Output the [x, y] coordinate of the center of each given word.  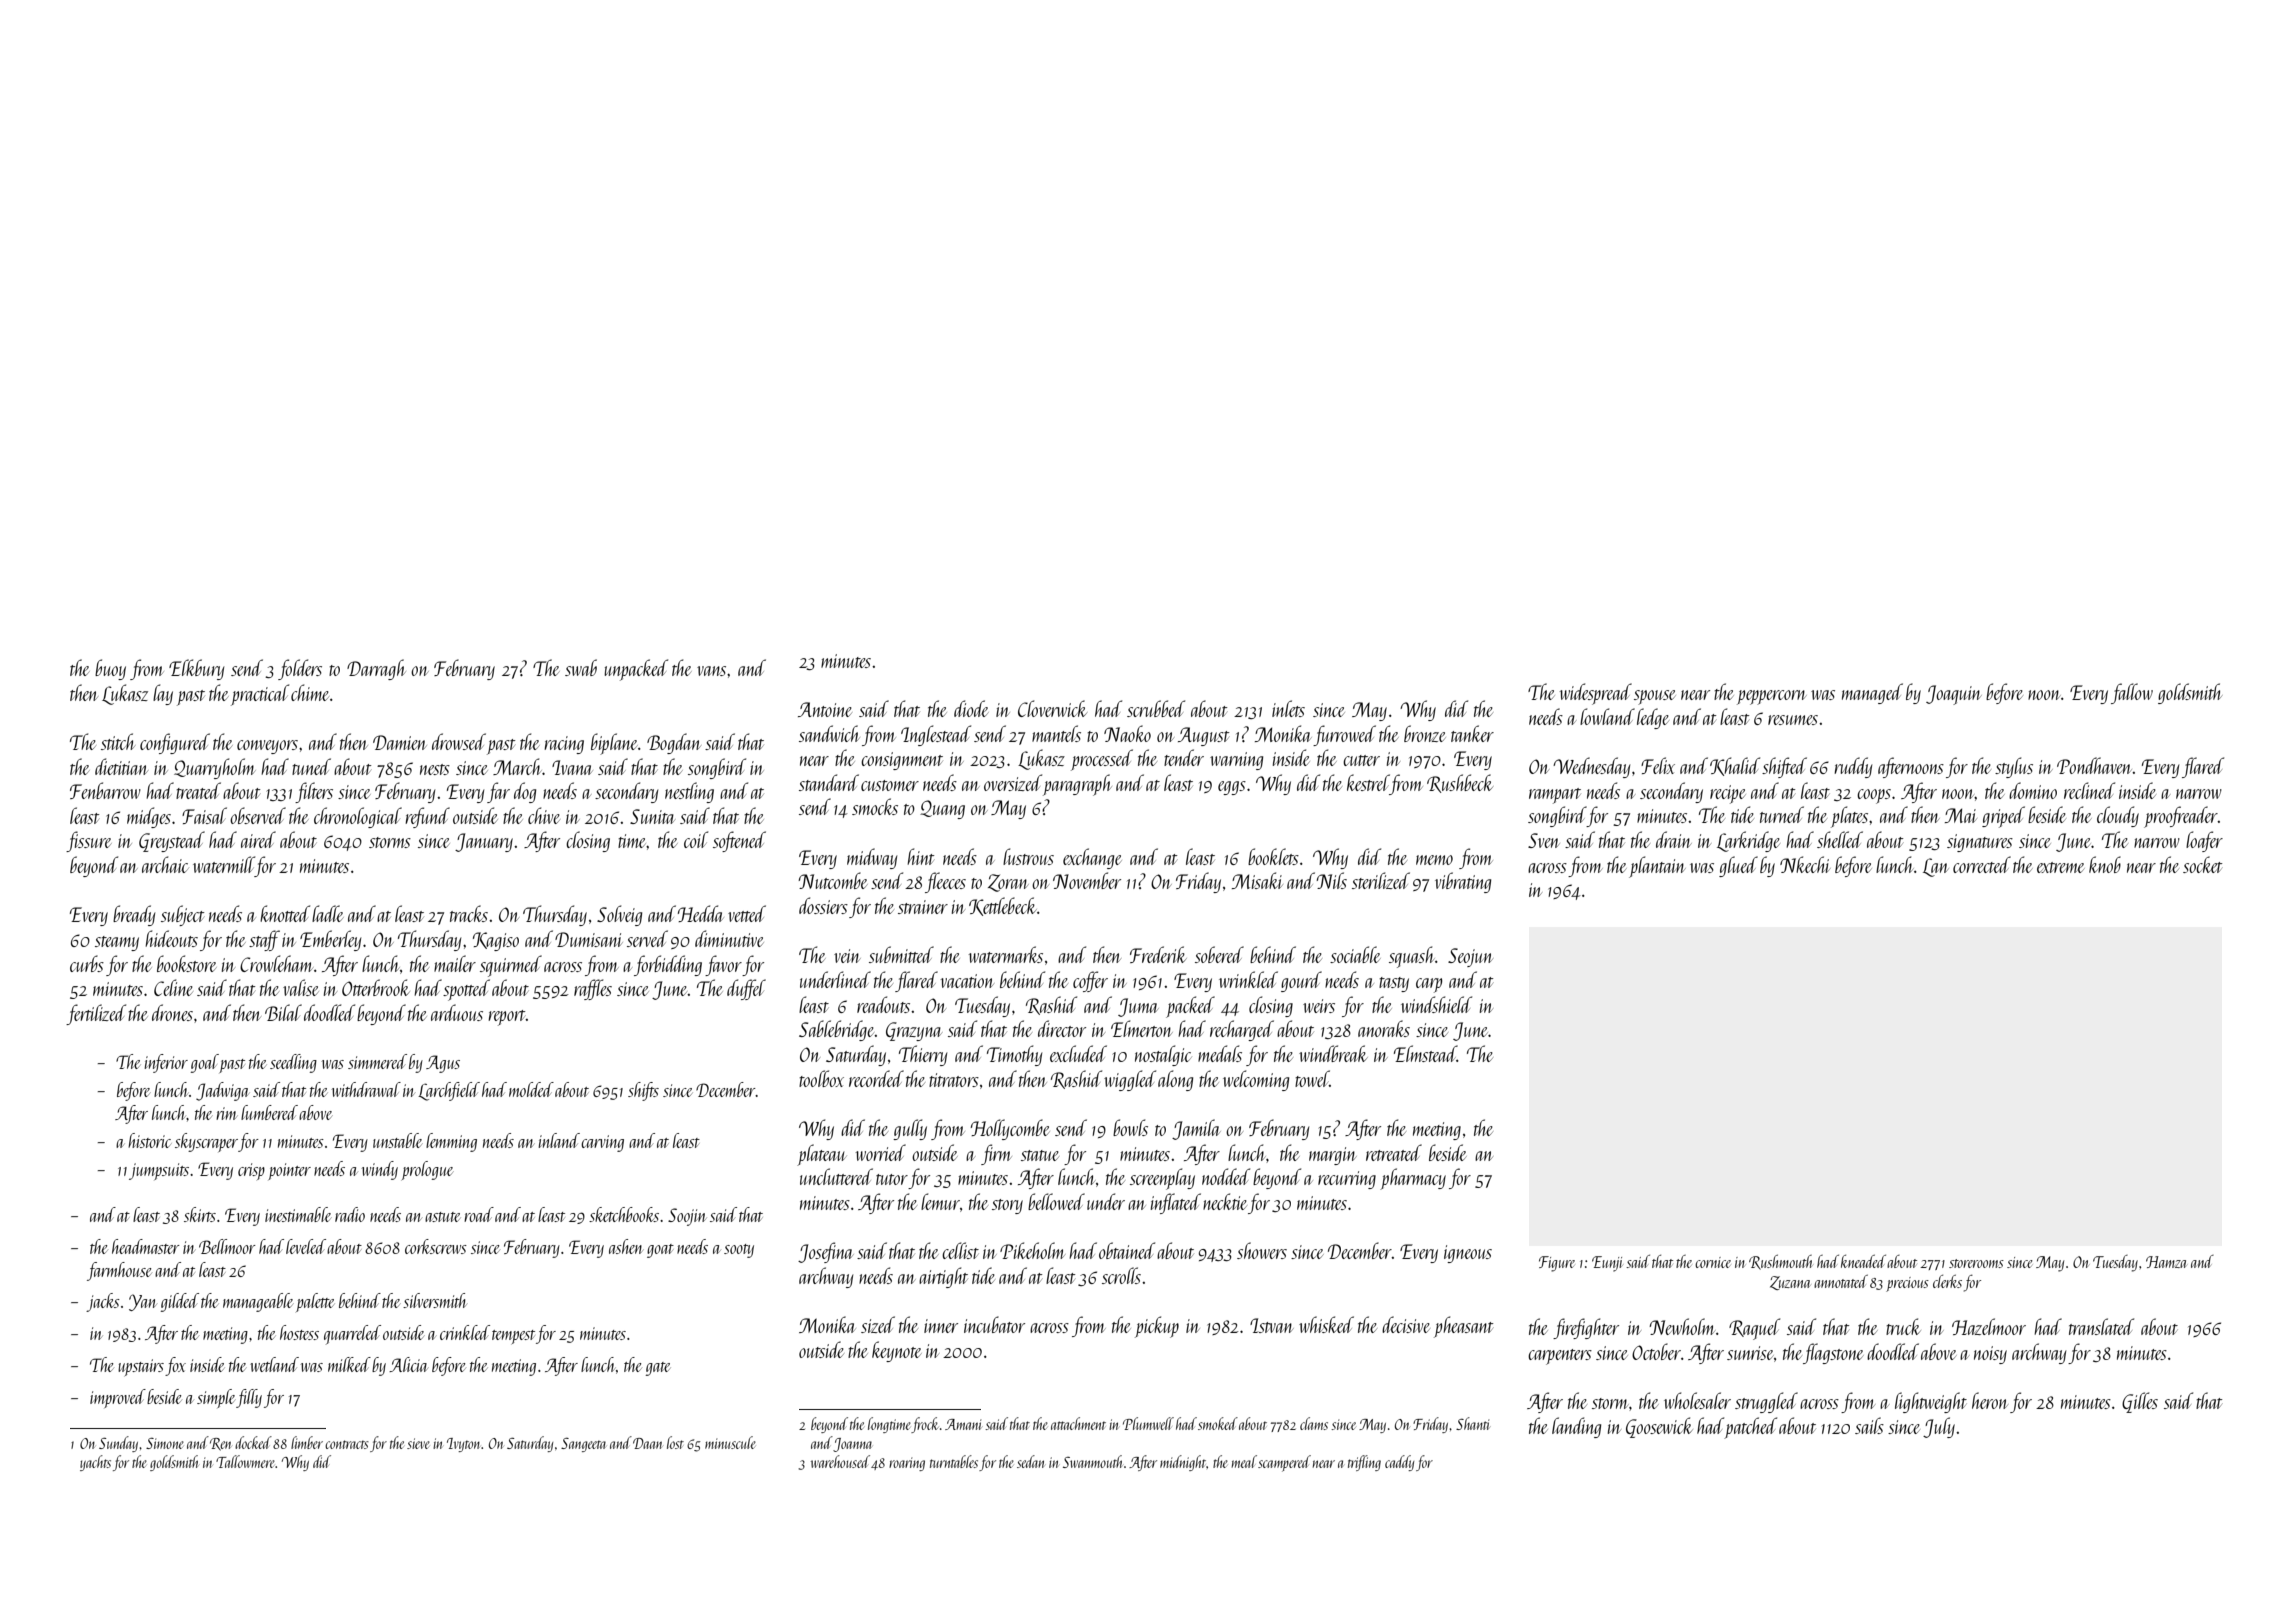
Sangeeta [583, 1445]
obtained [1127, 1250]
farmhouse [119, 1271]
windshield [1436, 1004]
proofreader [2181, 817]
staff [264, 940]
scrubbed [1156, 708]
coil [696, 839]
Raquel [1754, 1329]
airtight [943, 1277]
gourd [1301, 981]
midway [872, 858]
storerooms [1976, 1263]
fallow [2132, 693]
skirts [200, 1214]
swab [581, 667]
